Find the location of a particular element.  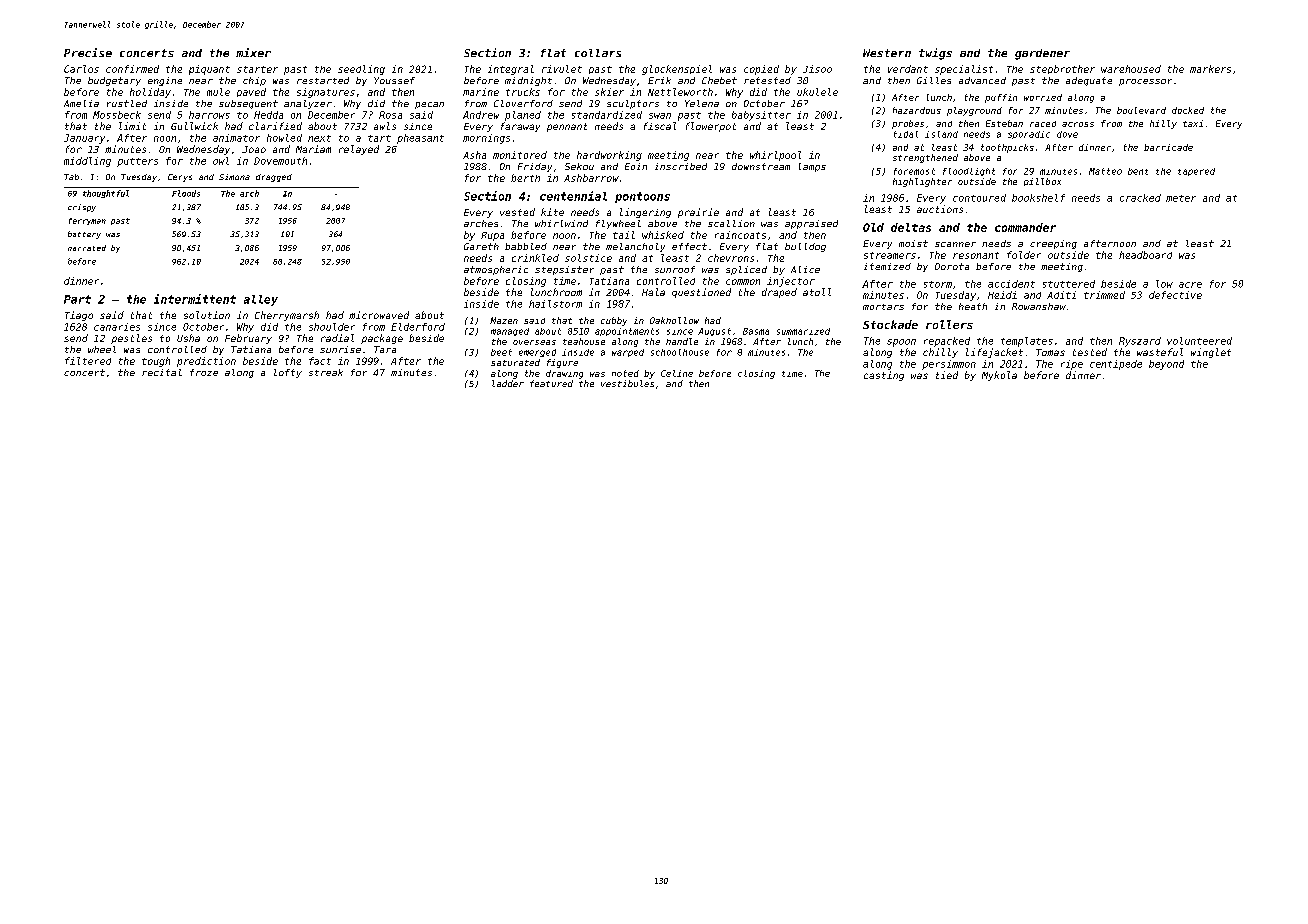

barricade is located at coordinates (1168, 147).
